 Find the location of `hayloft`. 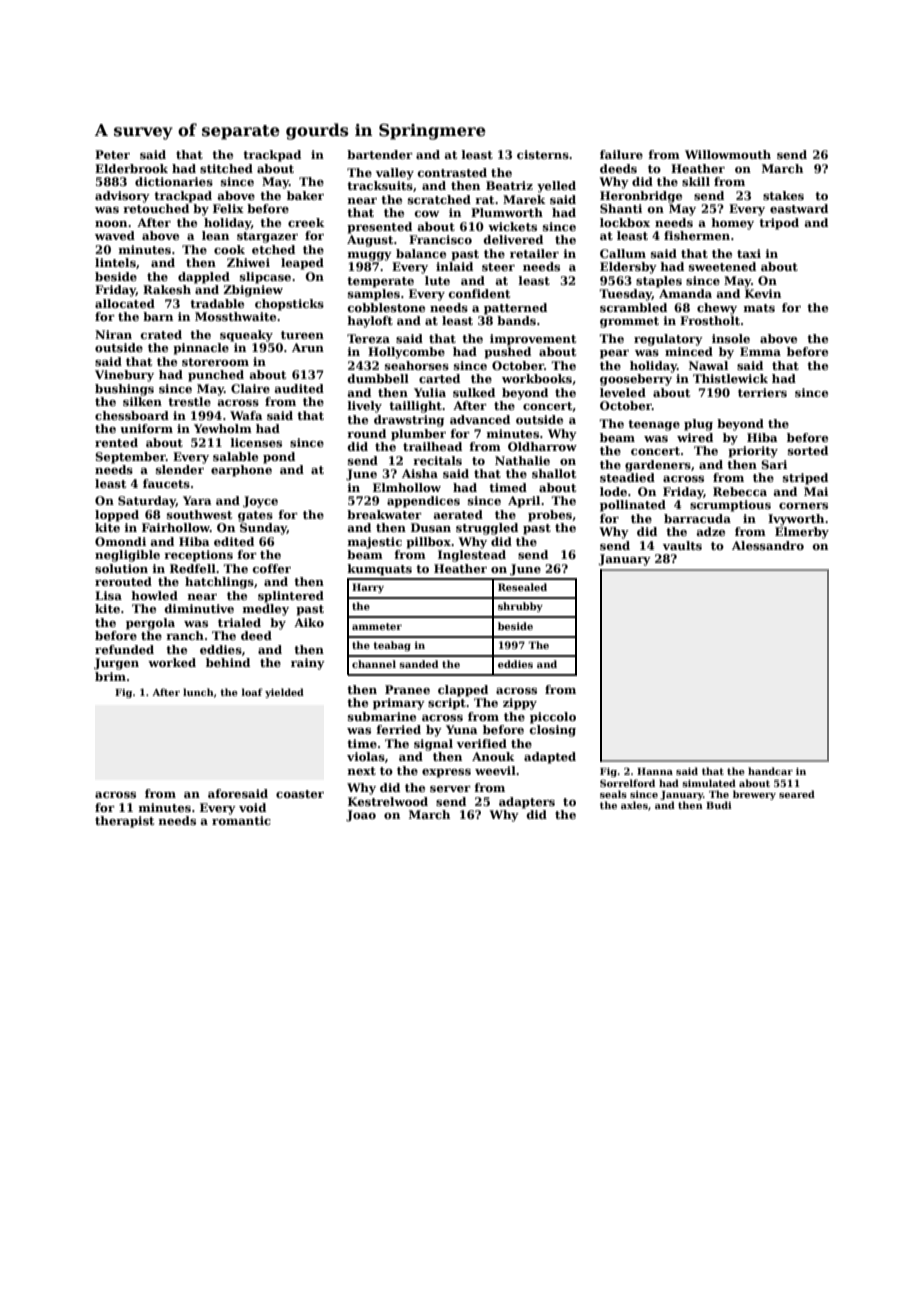

hayloft is located at coordinates (370, 322).
